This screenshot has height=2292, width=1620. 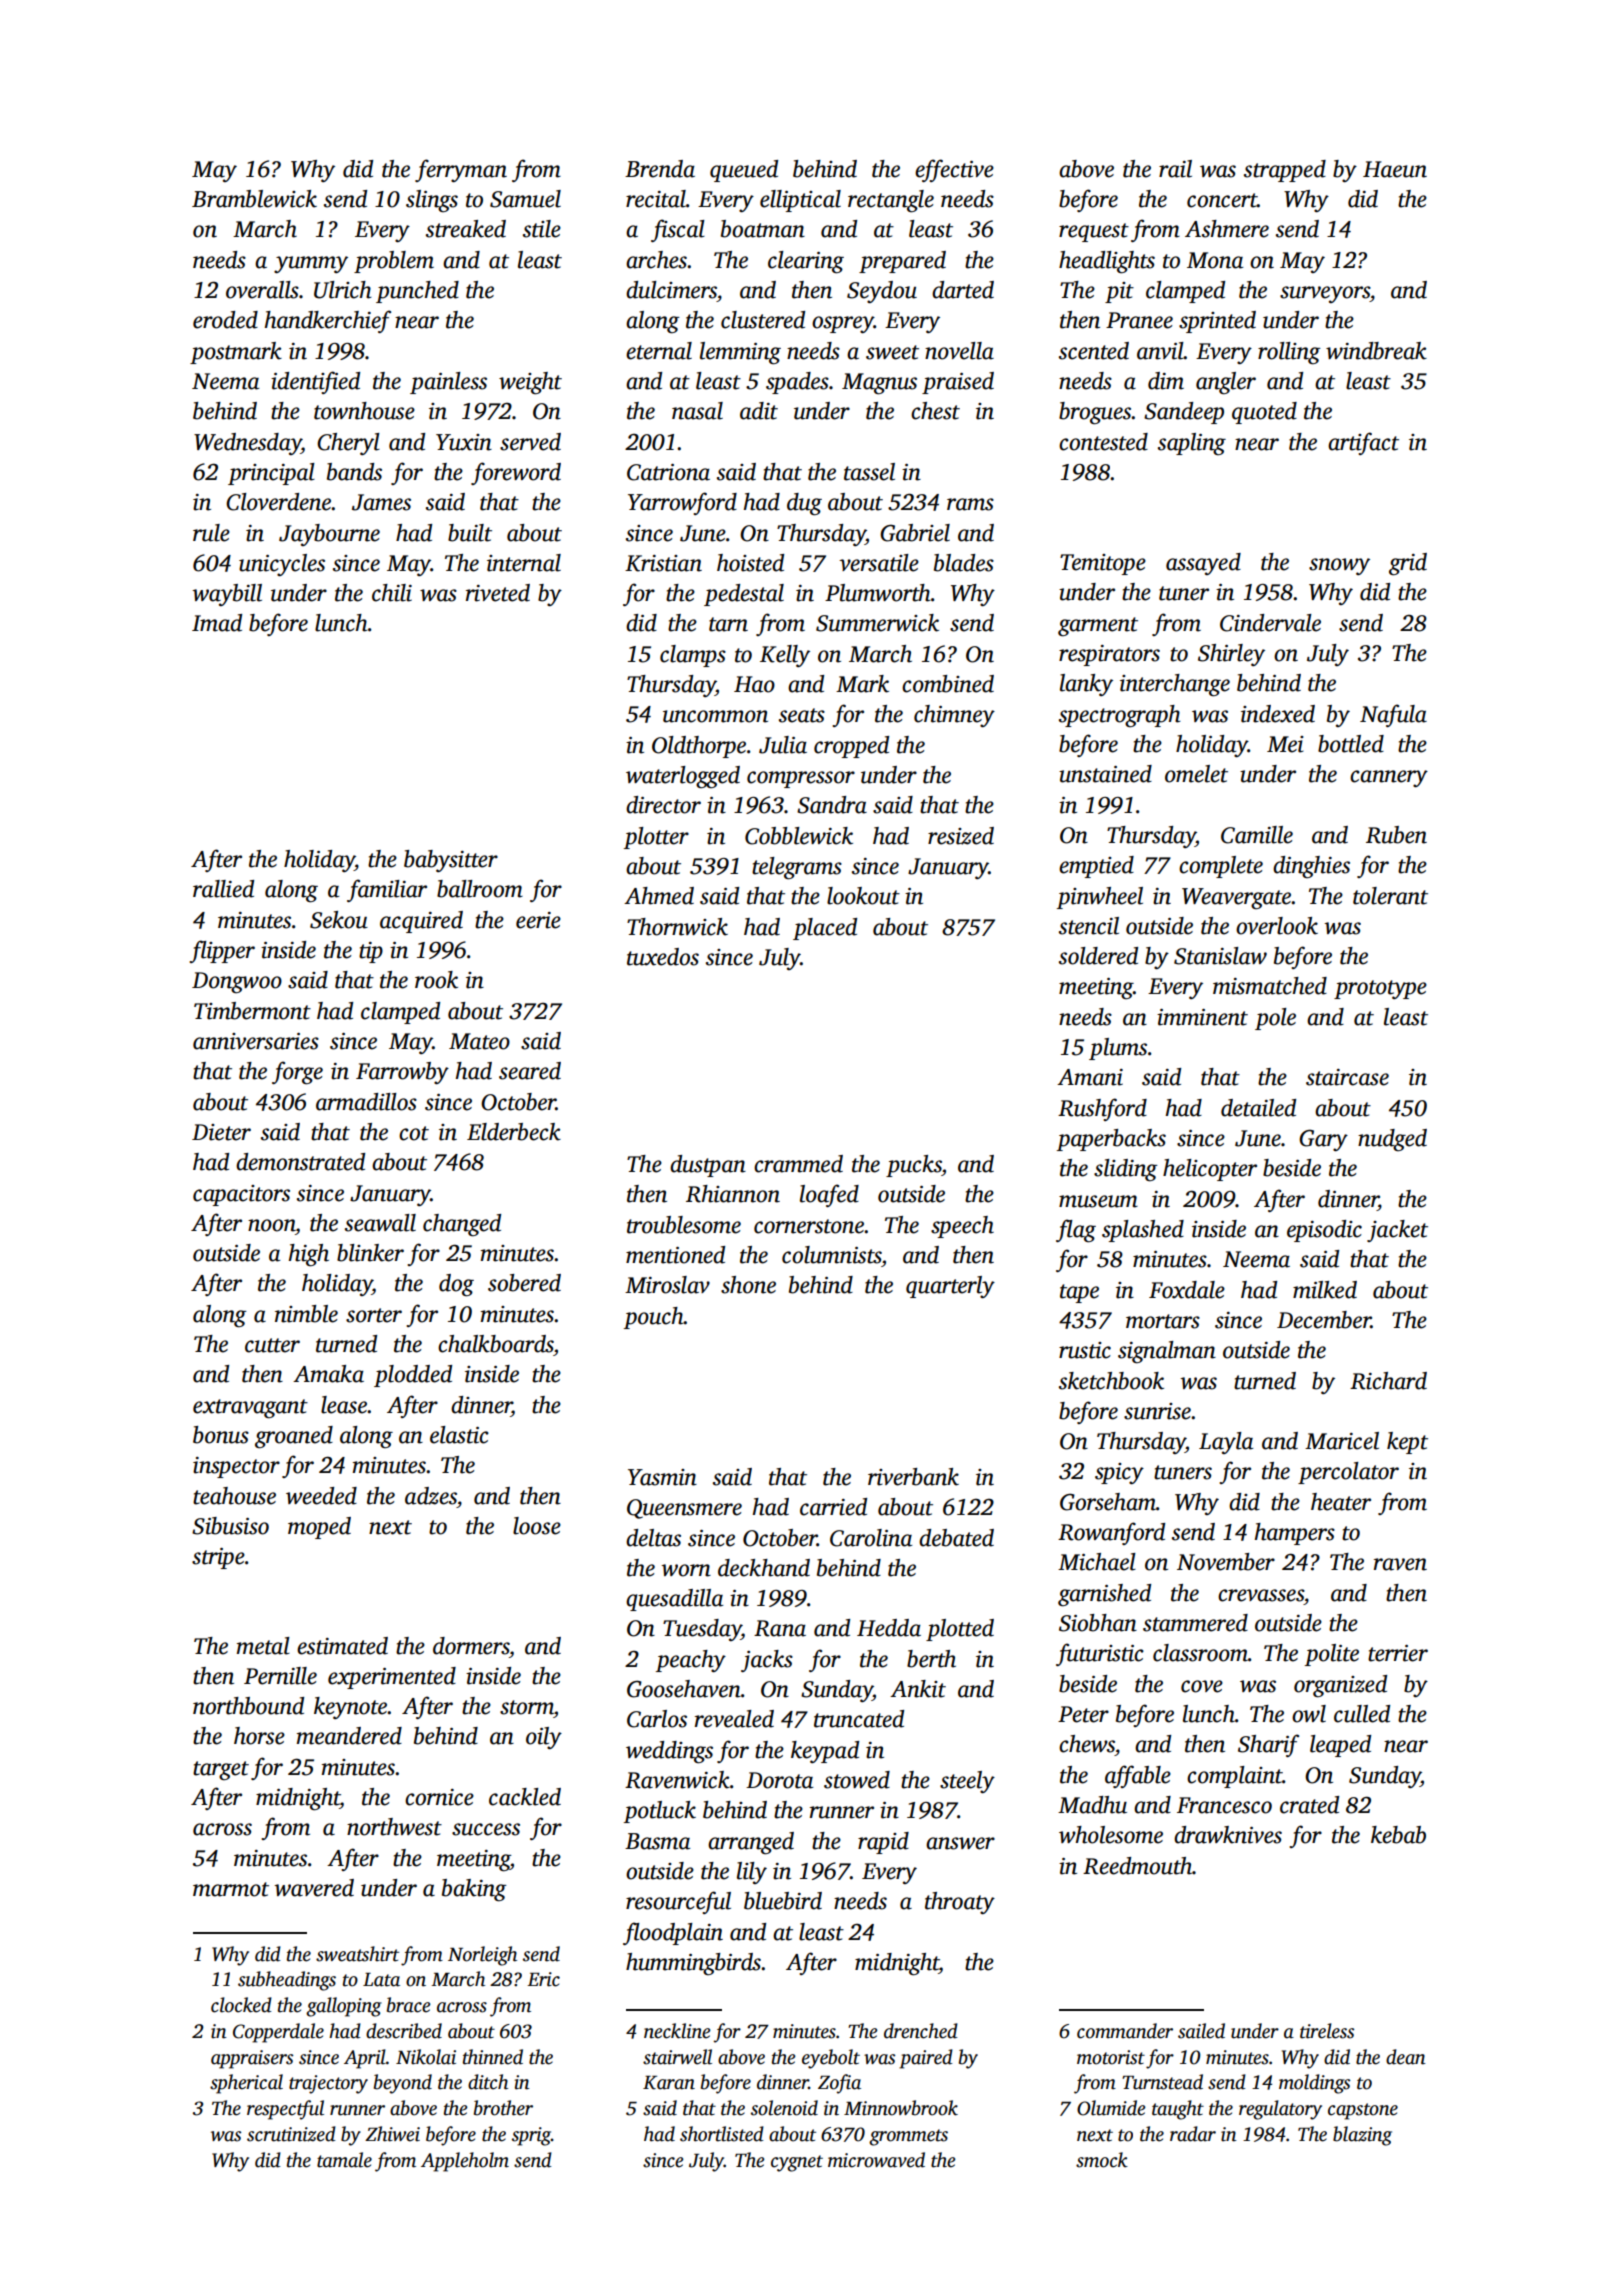 I want to click on waterlogged, so click(x=683, y=777).
